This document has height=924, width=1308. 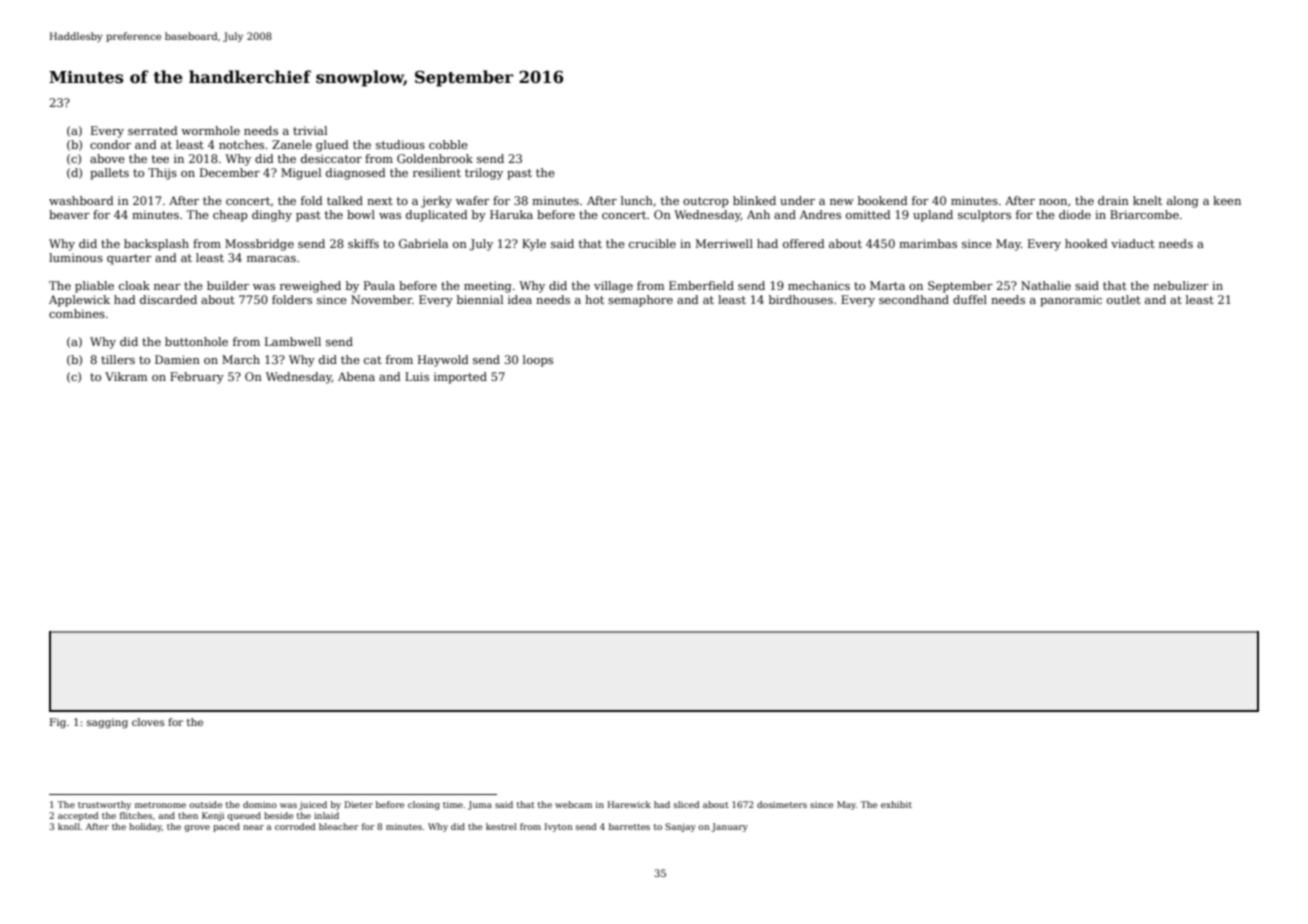 I want to click on trivial, so click(x=310, y=130).
